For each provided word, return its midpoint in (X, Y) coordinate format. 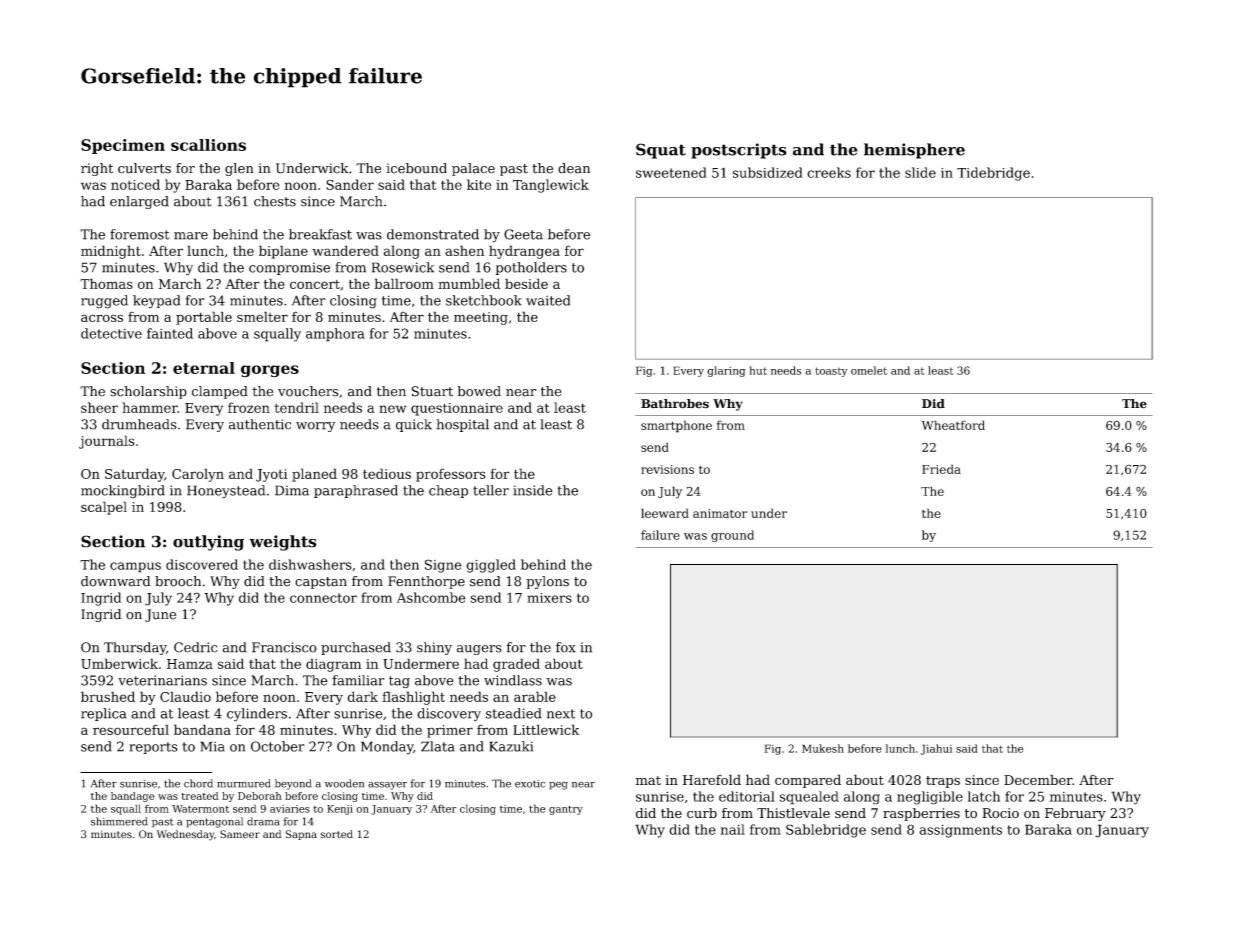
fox (566, 647)
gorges (270, 371)
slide (920, 172)
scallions (208, 145)
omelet (869, 370)
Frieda (941, 469)
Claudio (185, 696)
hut (758, 370)
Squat (661, 151)
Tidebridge (993, 174)
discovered (202, 564)
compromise (289, 268)
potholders (531, 268)
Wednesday (185, 835)
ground (732, 536)
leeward (665, 513)
